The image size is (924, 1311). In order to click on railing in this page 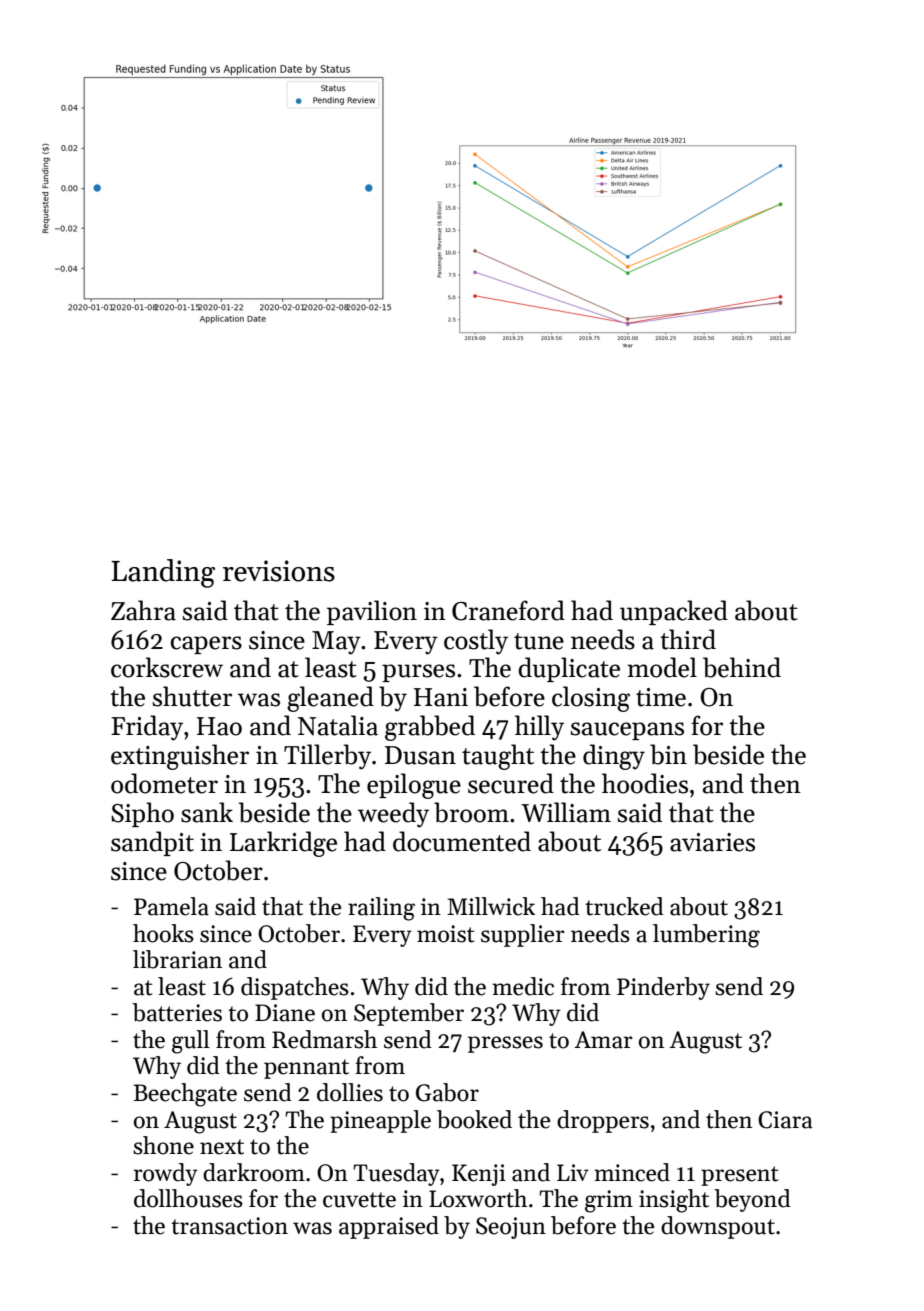, I will do `click(381, 909)`.
